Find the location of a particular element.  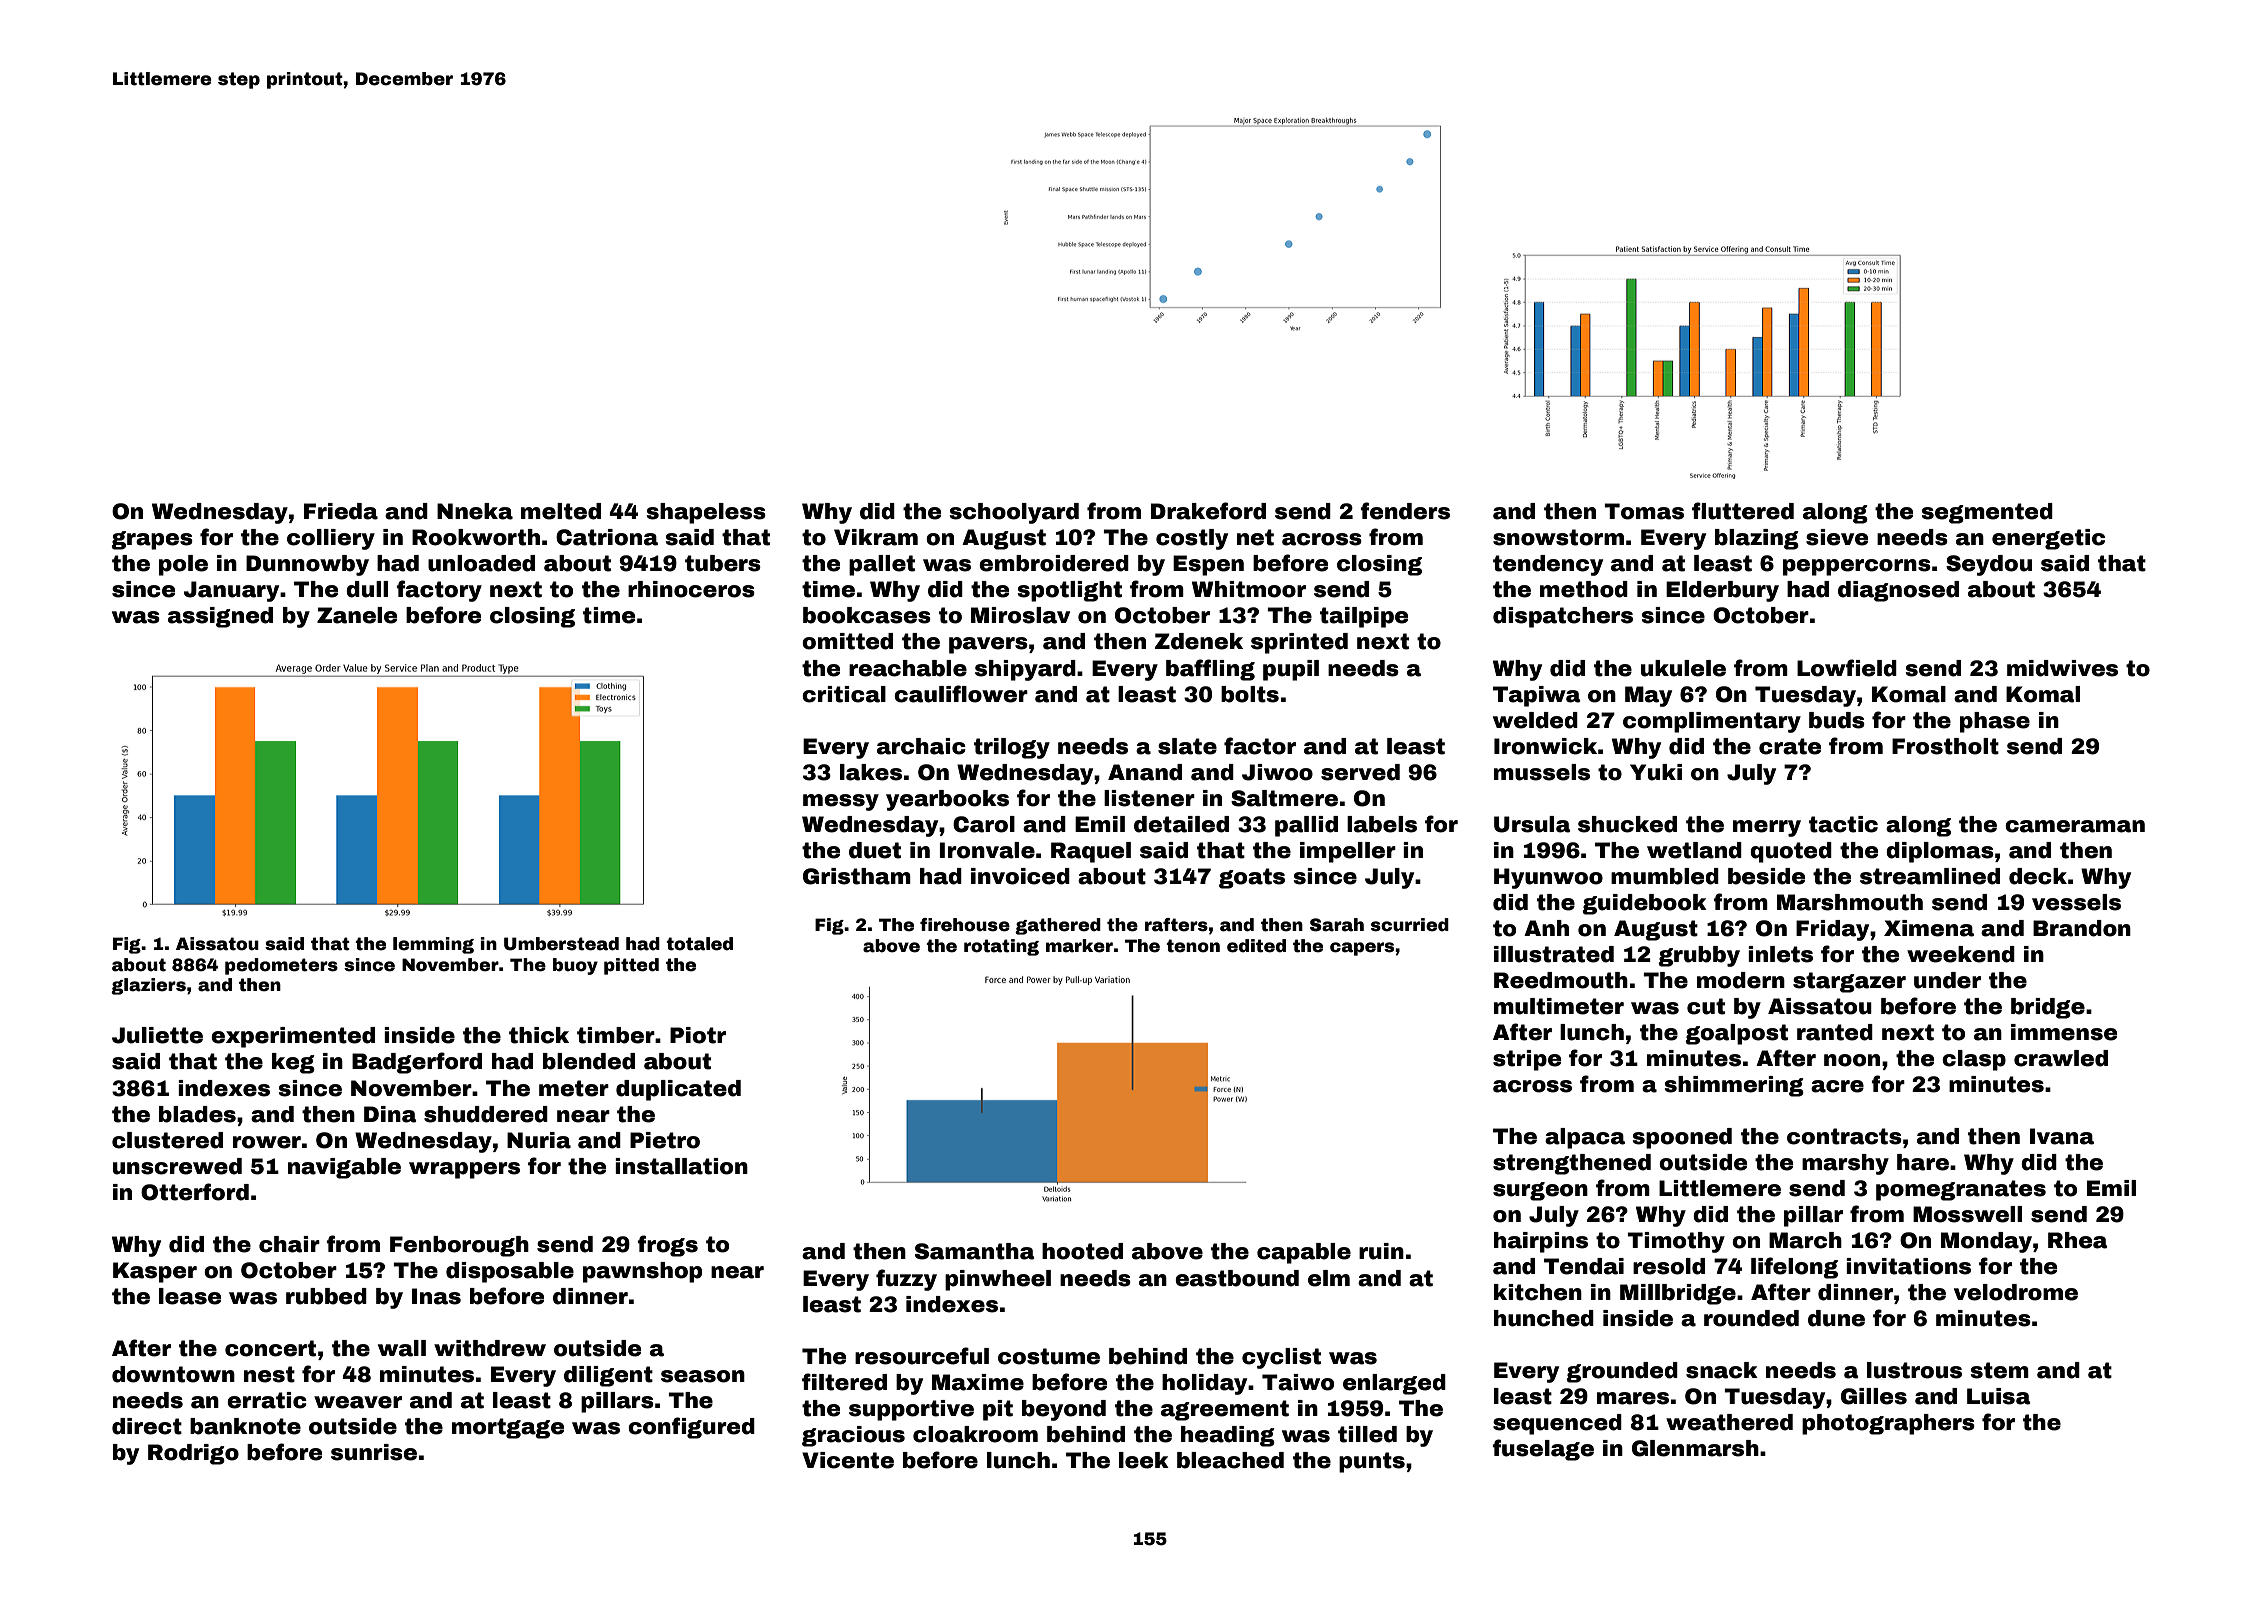

direct is located at coordinates (147, 1426).
